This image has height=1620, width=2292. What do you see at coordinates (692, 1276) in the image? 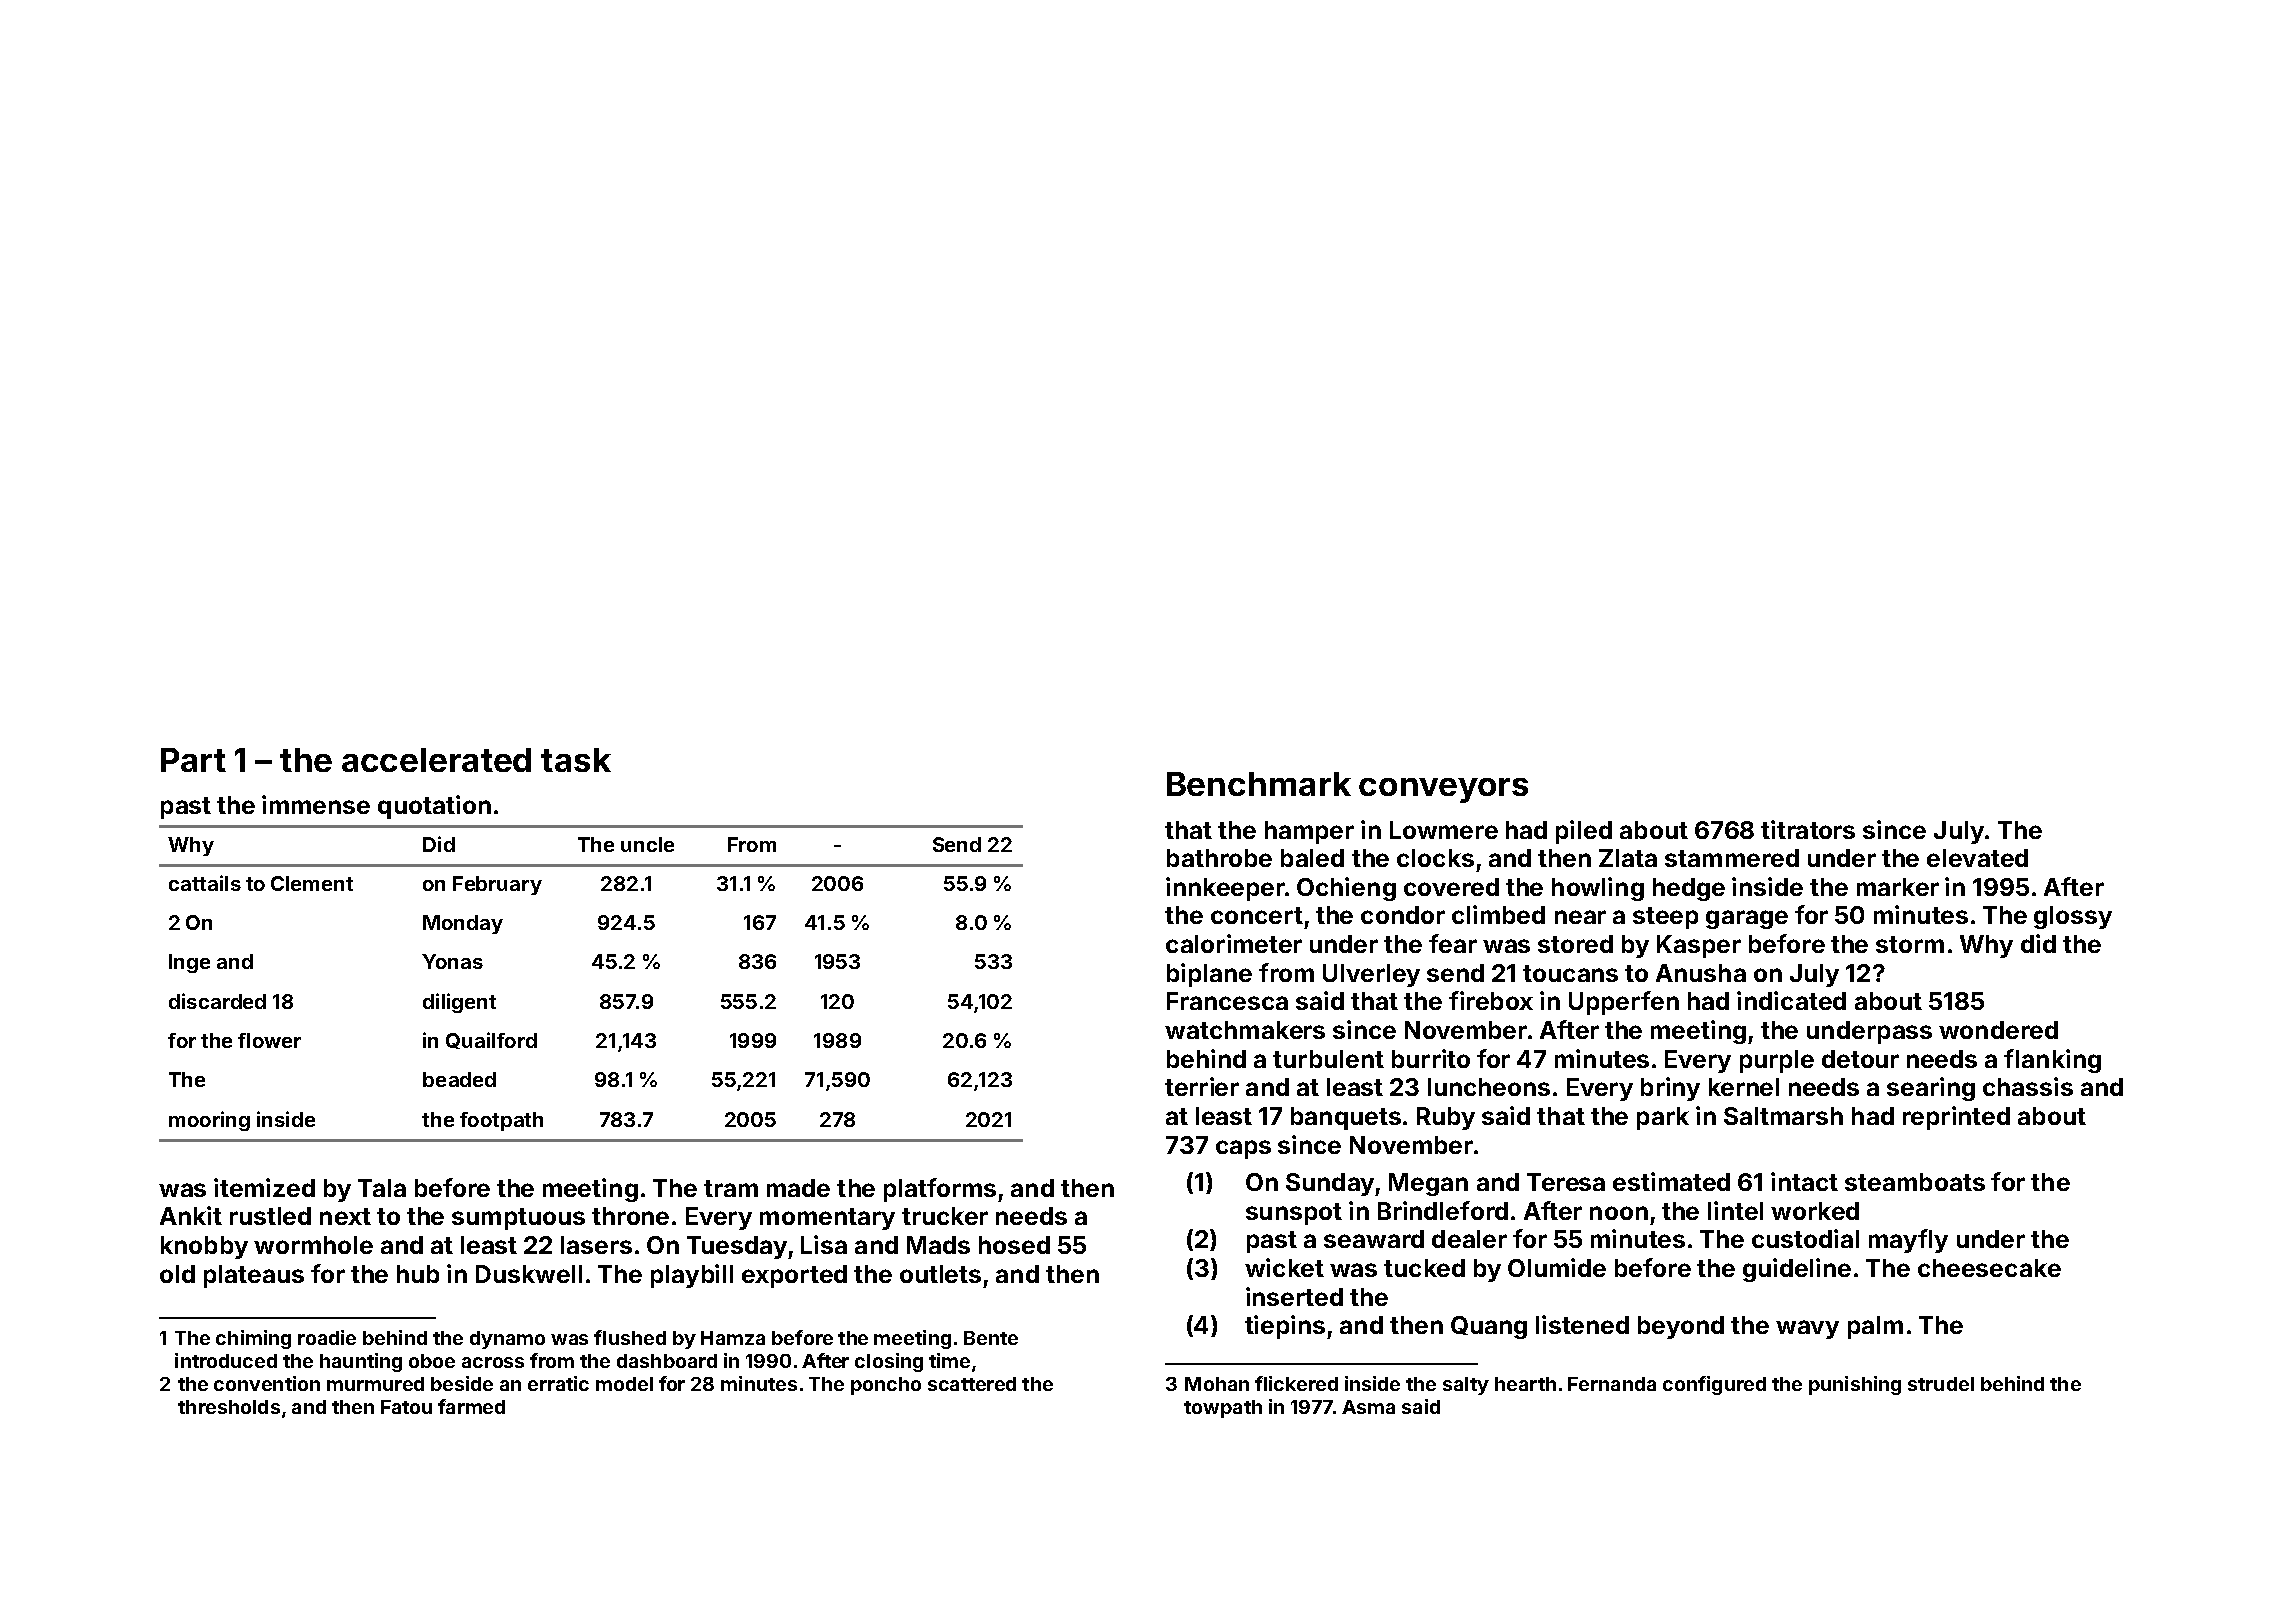
I see `playbill` at bounding box center [692, 1276].
